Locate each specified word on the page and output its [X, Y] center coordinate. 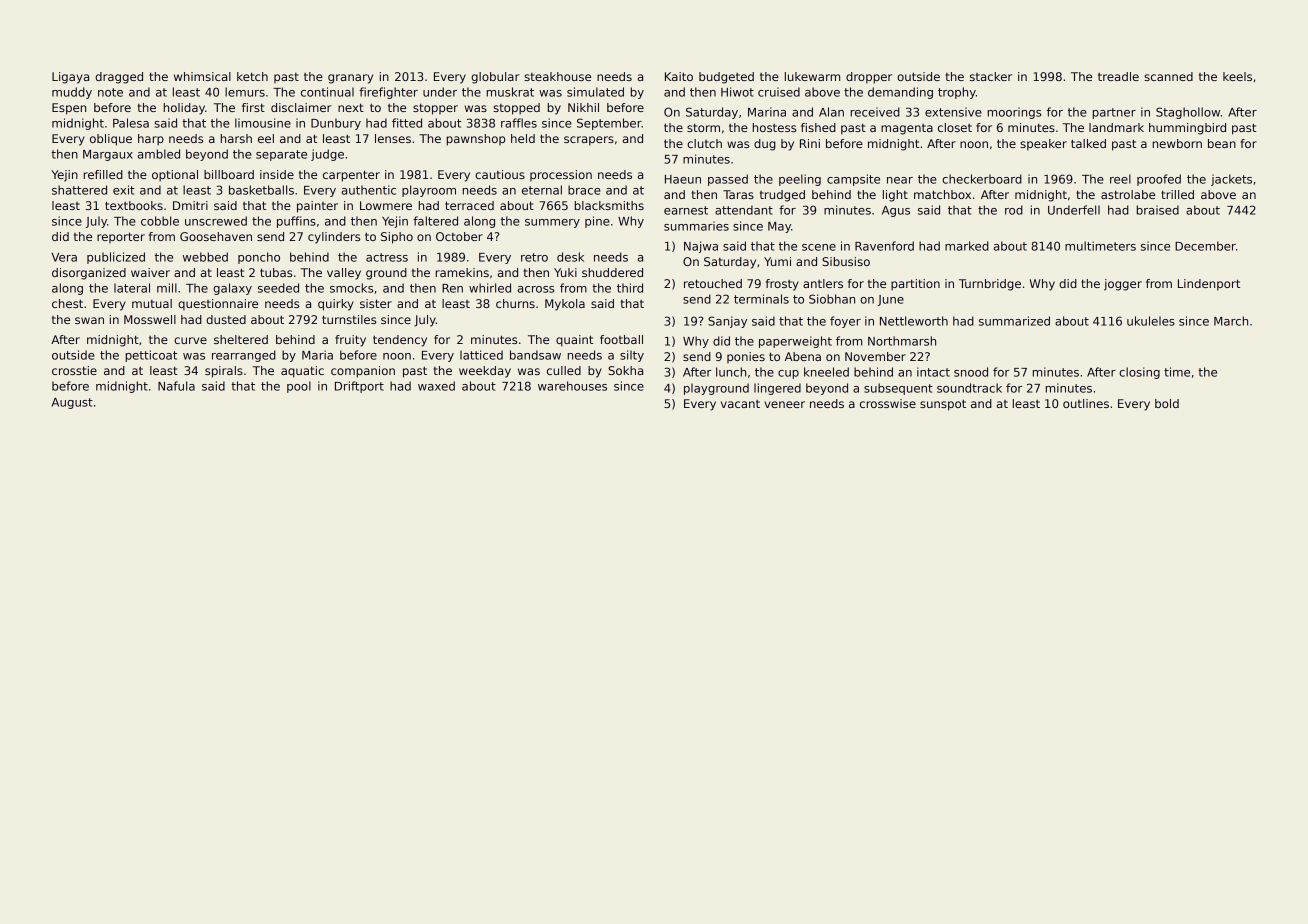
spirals [224, 372]
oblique [111, 140]
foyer [845, 322]
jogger [1123, 285]
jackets [1231, 180]
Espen [69, 109]
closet [955, 127]
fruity [350, 341]
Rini [810, 143]
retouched [713, 283]
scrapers [589, 141]
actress [387, 257]
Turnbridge [990, 285]
